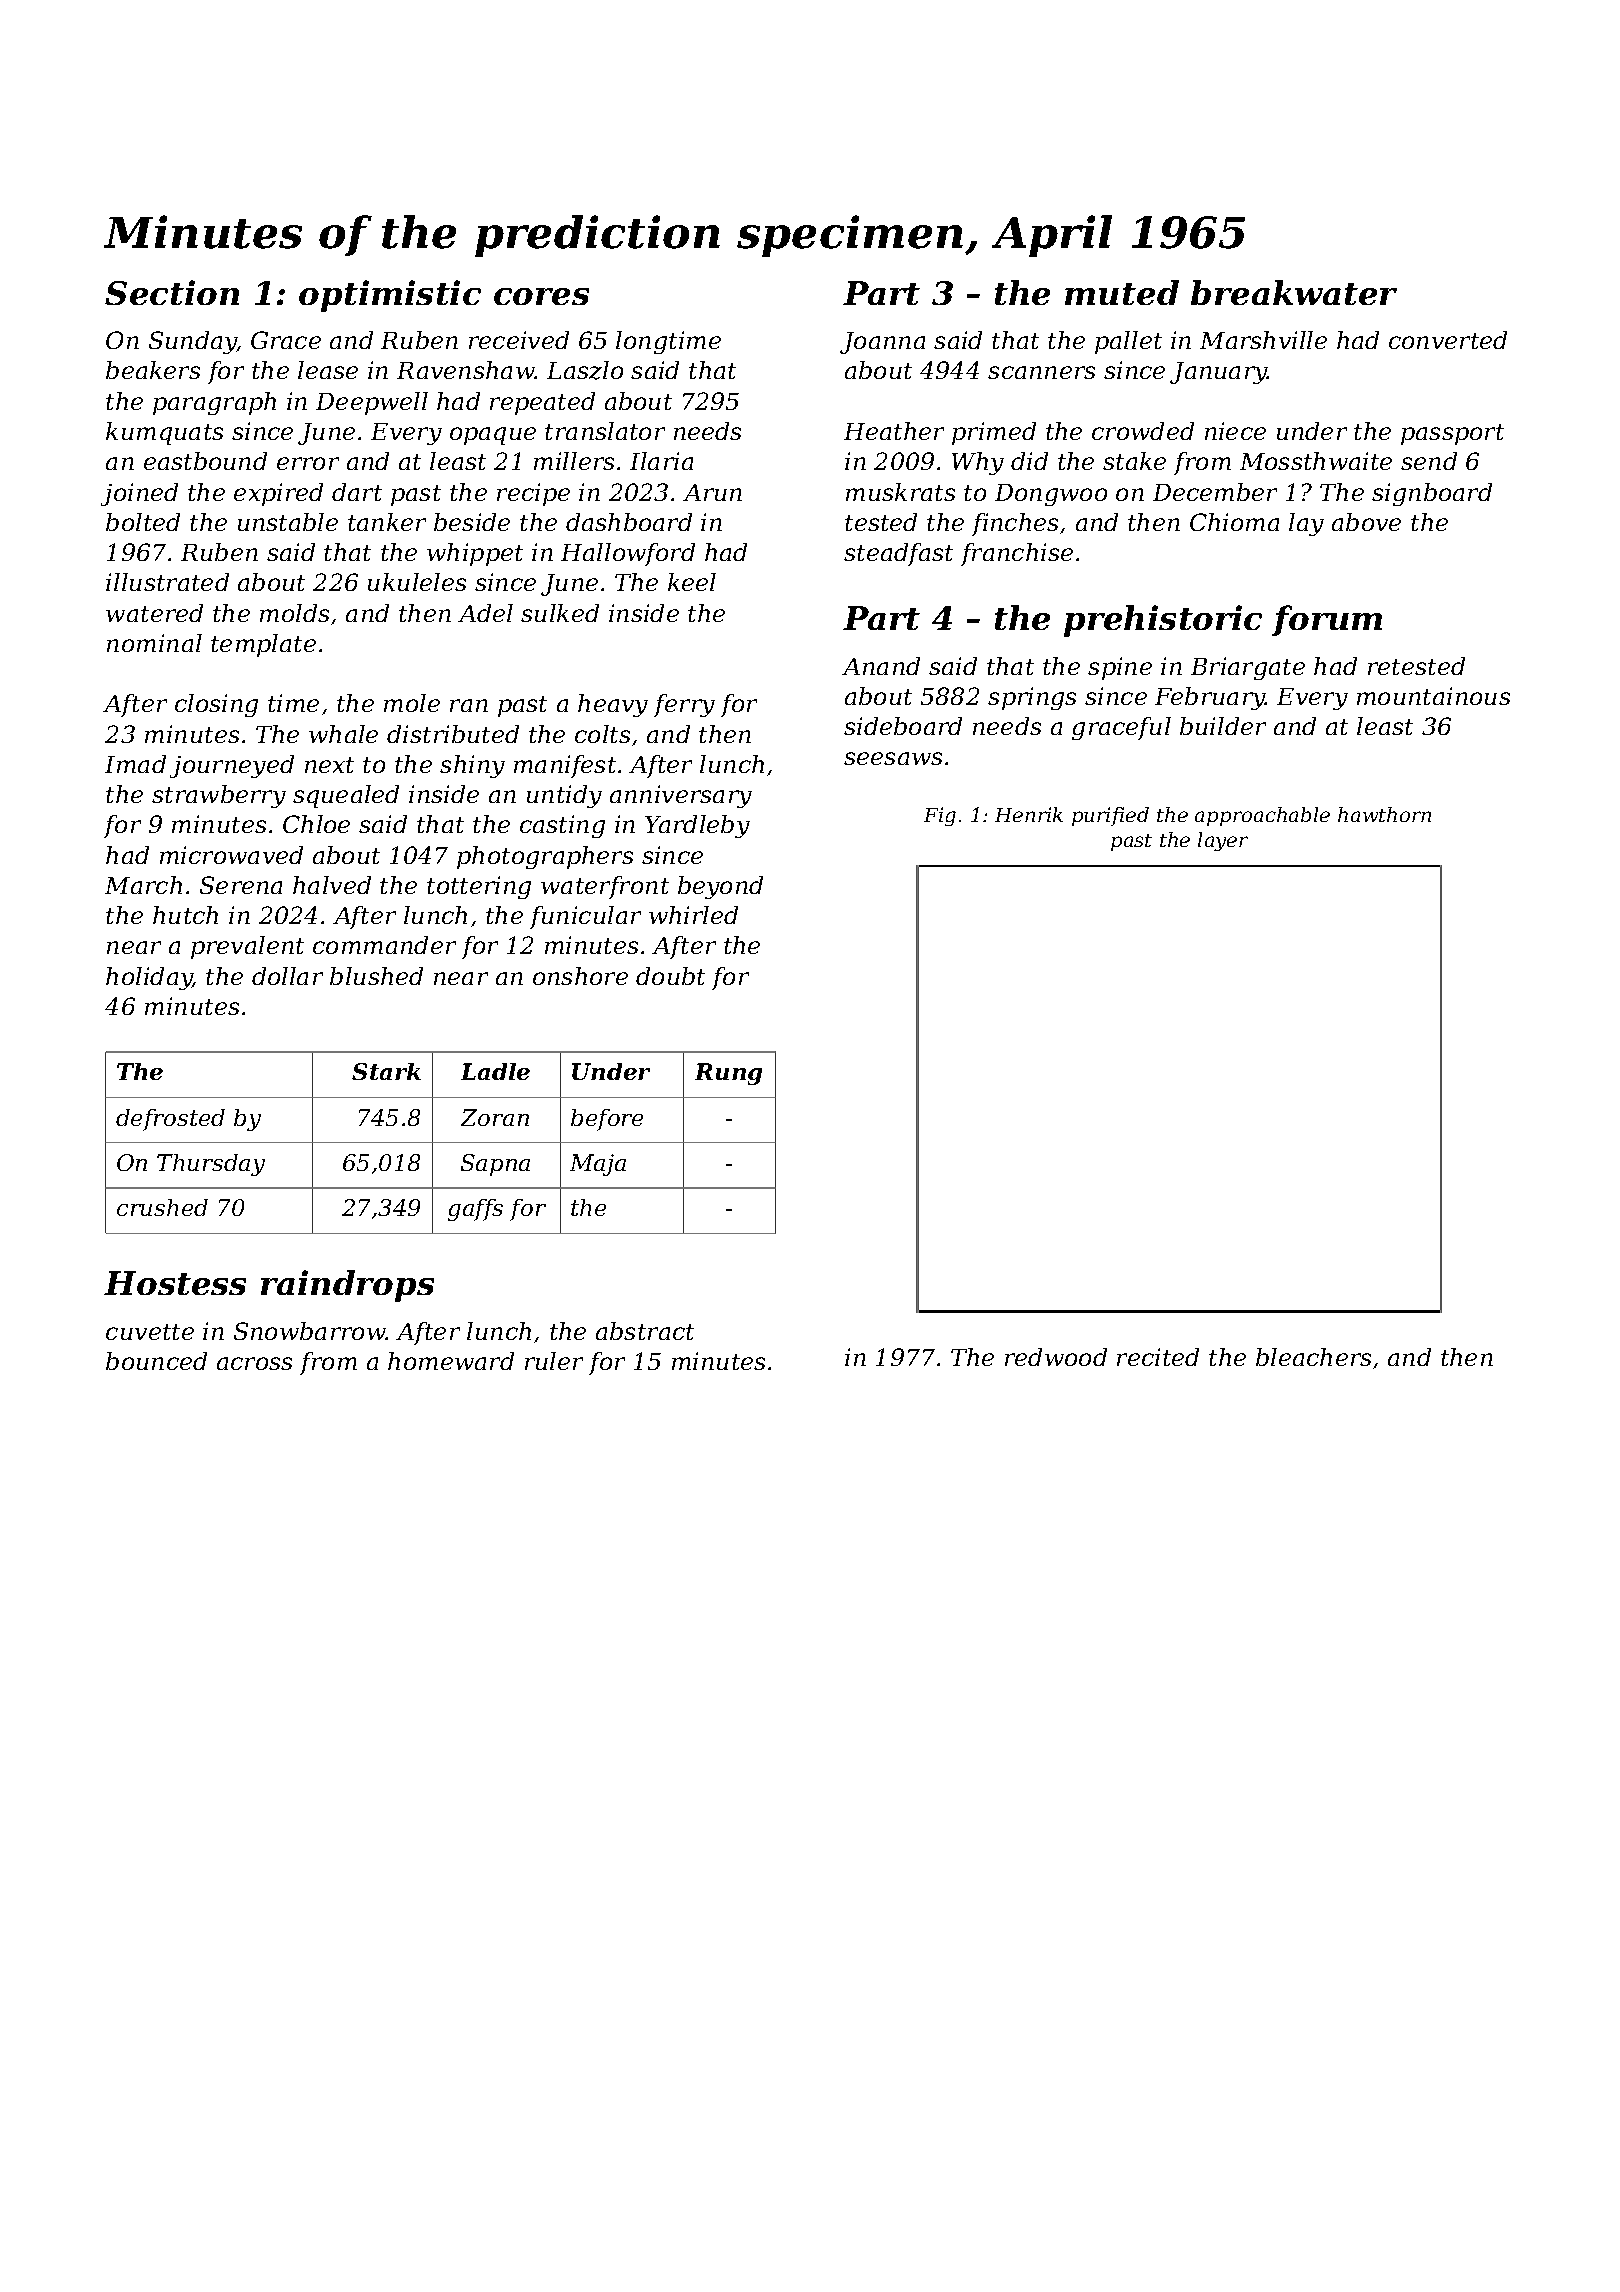  Describe the element at coordinates (1122, 292) in the screenshot. I see `muted` at that location.
